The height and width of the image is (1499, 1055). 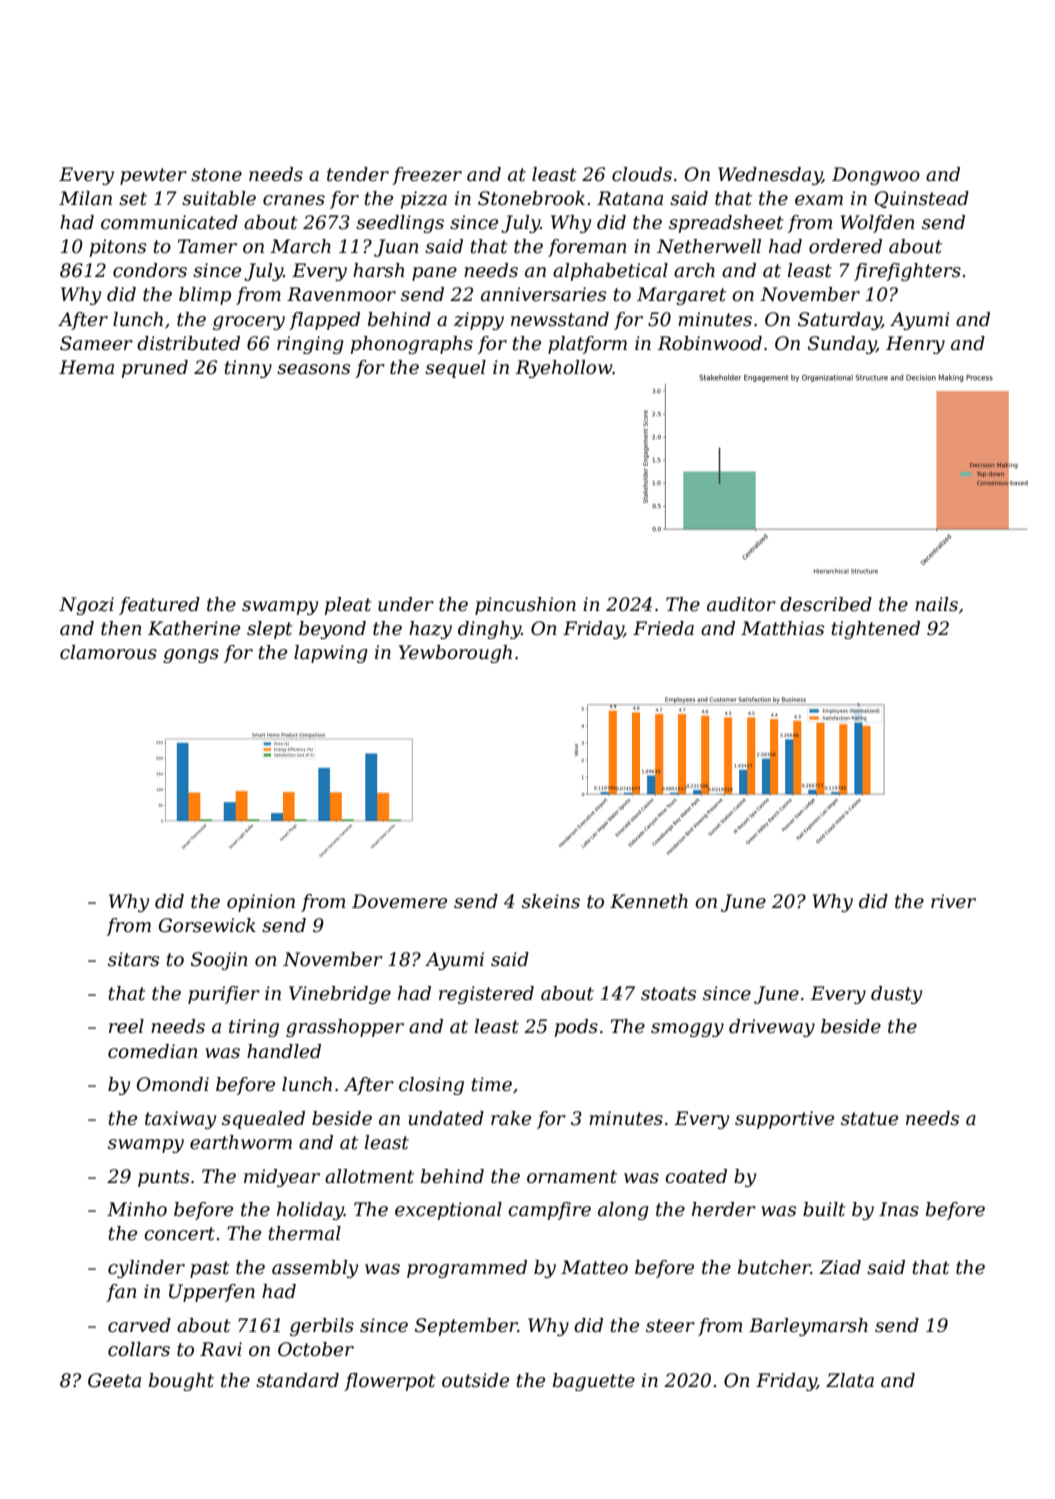 I want to click on lapwing, so click(x=331, y=654).
